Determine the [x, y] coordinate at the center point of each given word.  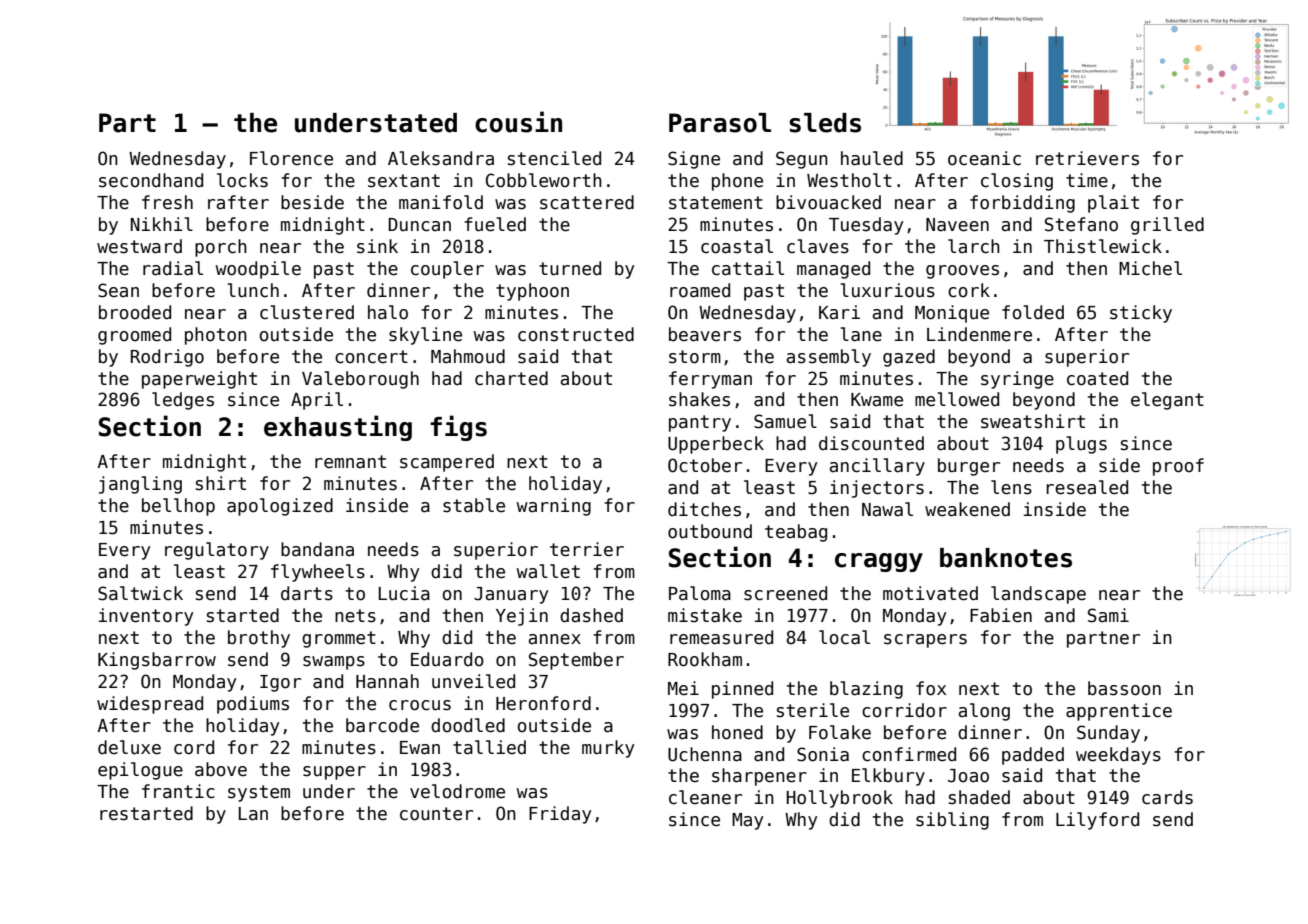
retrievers [1087, 158]
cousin [518, 122]
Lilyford [1097, 821]
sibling [952, 821]
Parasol [720, 123]
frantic [178, 791]
